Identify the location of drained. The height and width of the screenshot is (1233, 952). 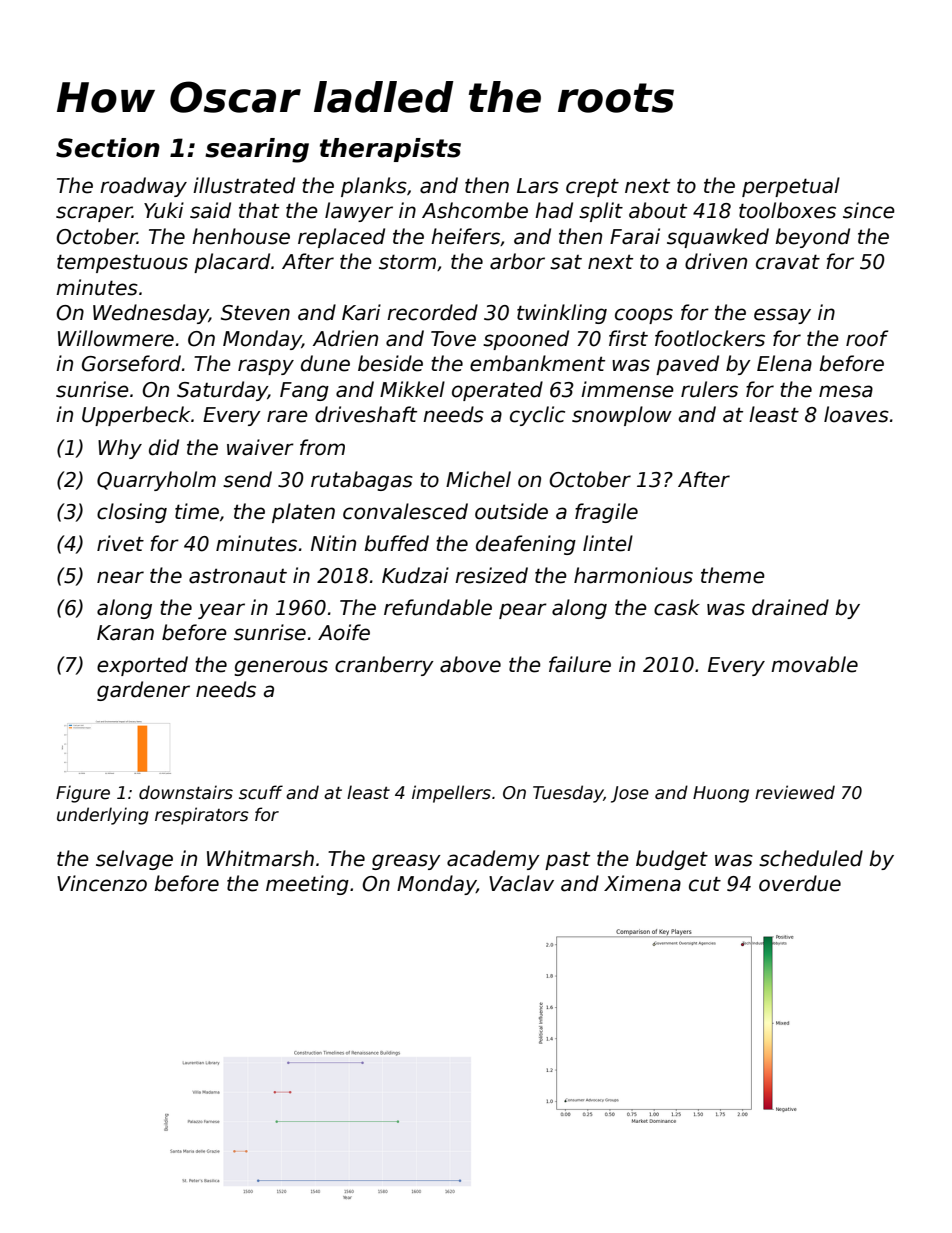
(790, 607).
